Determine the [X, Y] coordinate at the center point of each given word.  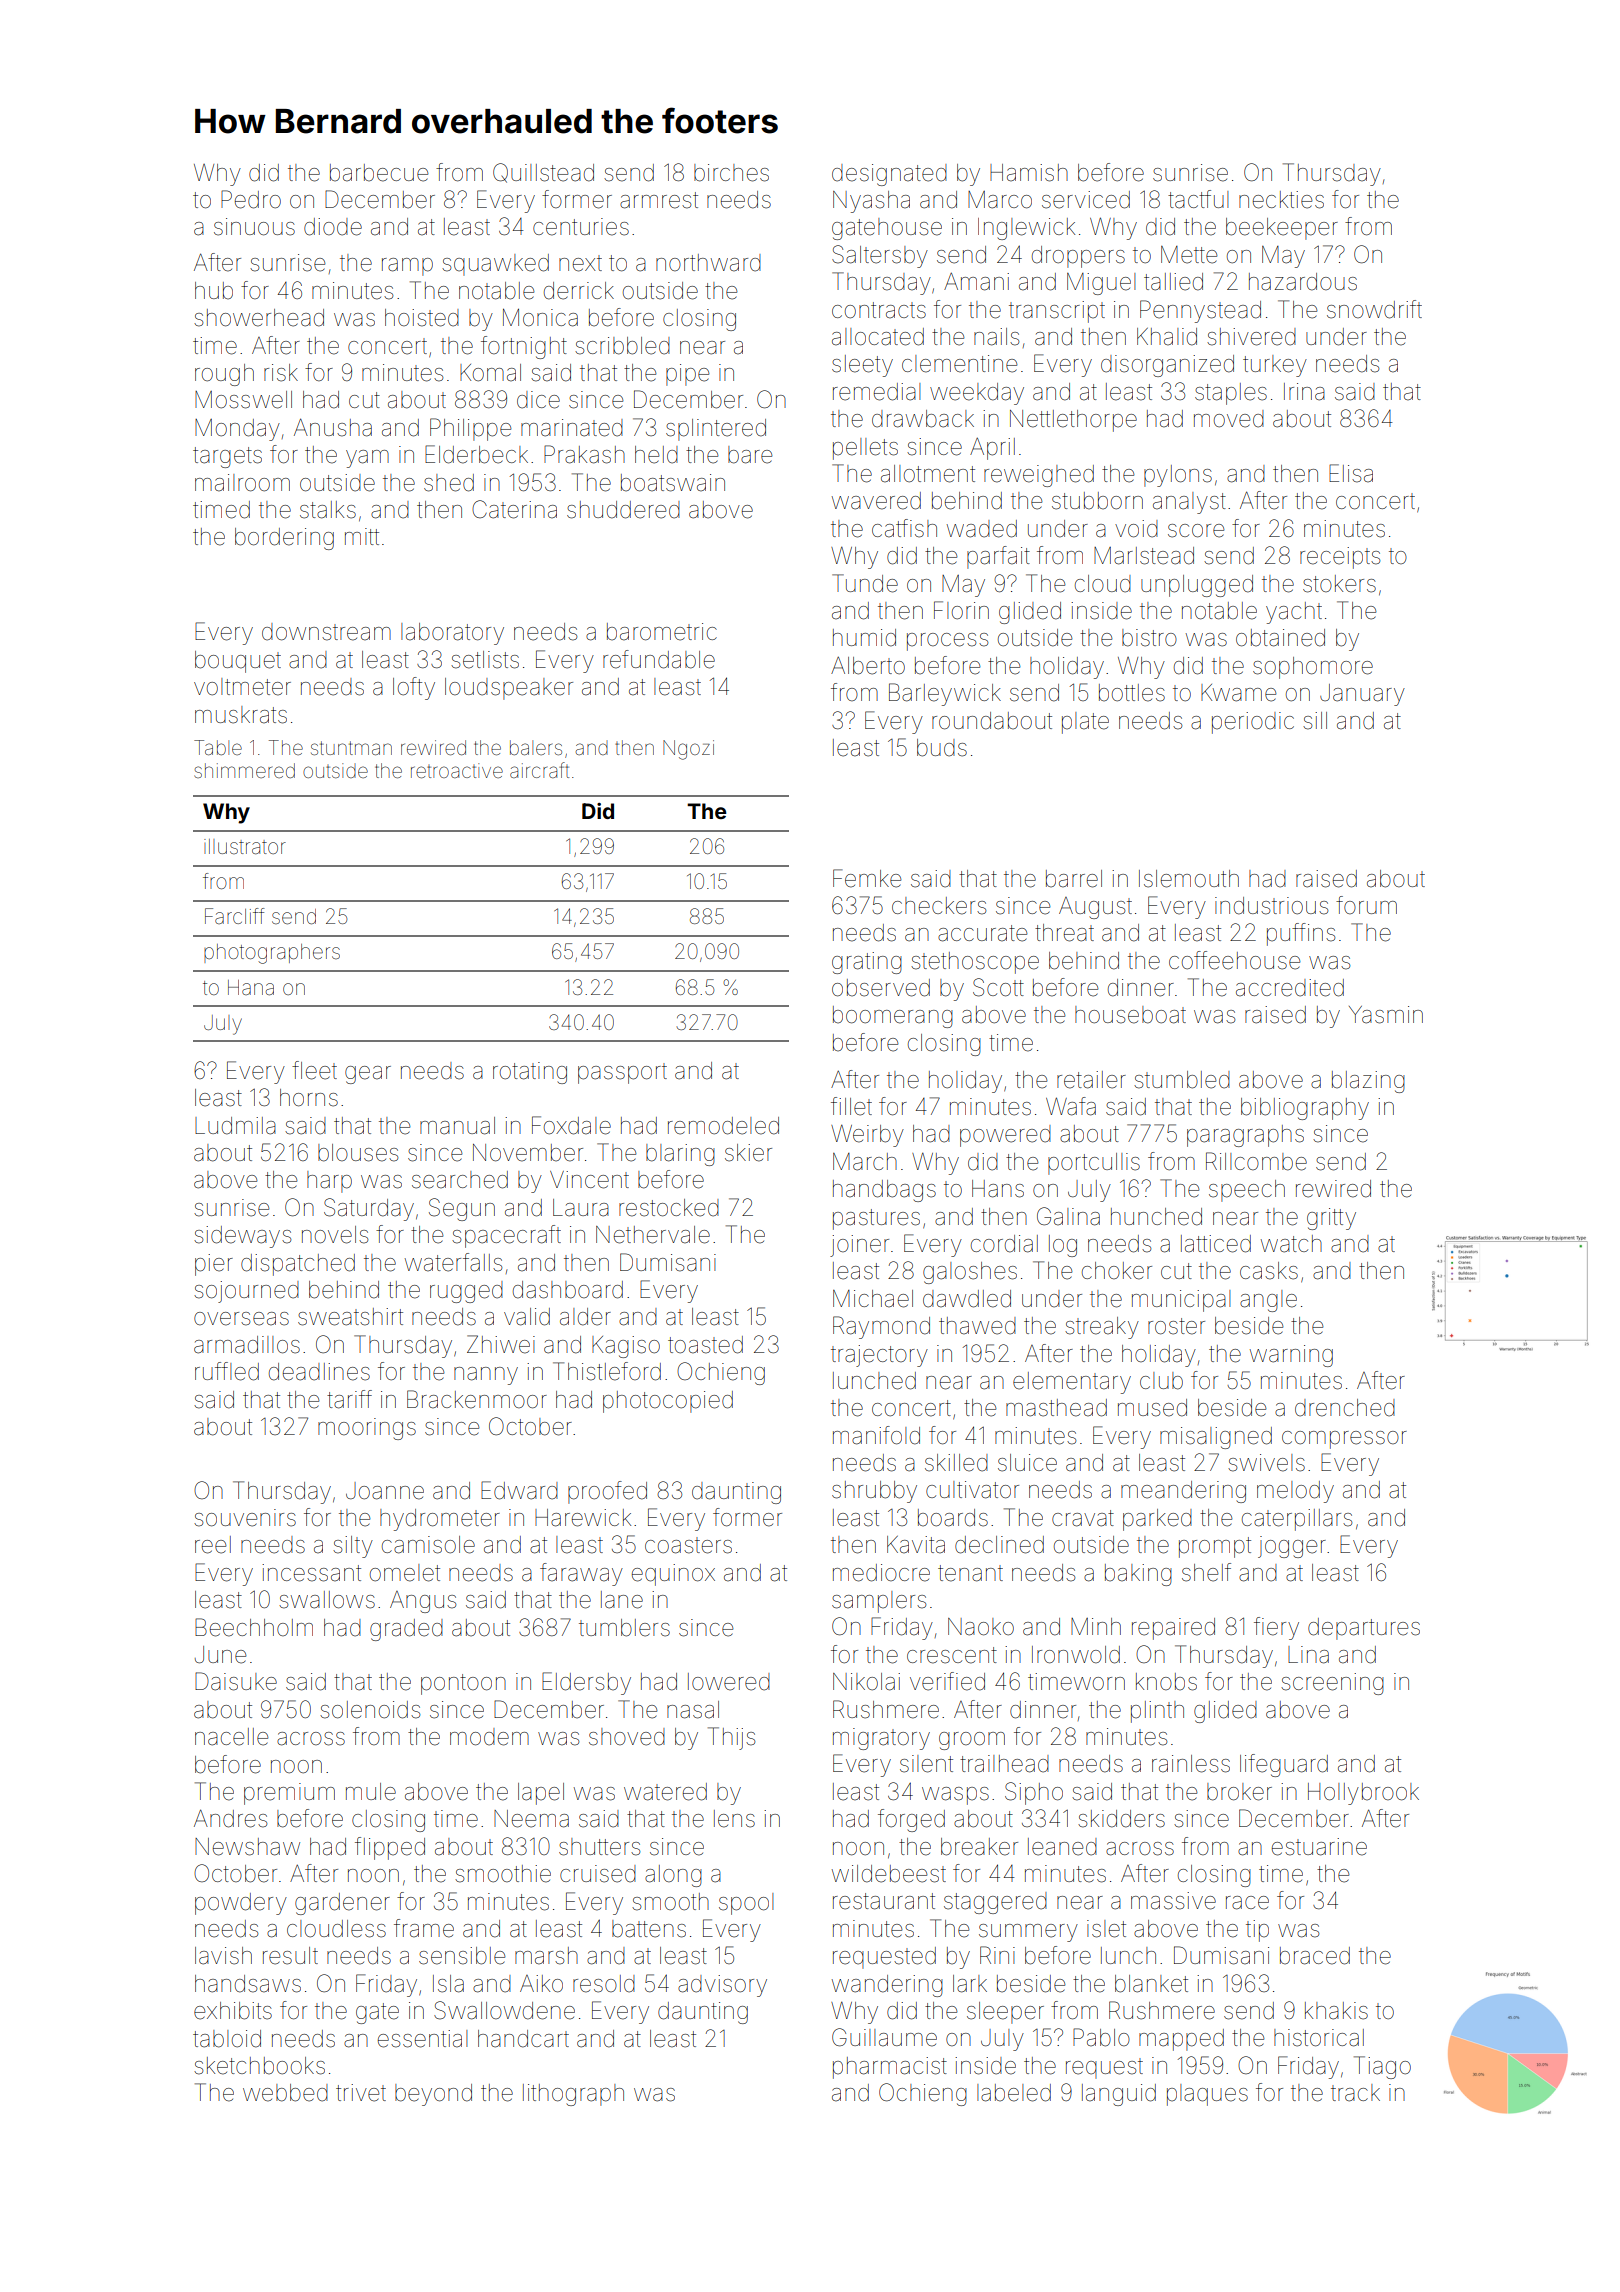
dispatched [298, 1265]
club [1161, 1381]
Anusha [333, 427]
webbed [285, 2093]
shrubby [874, 1492]
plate [1085, 723]
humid [864, 638]
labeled [1014, 2093]
